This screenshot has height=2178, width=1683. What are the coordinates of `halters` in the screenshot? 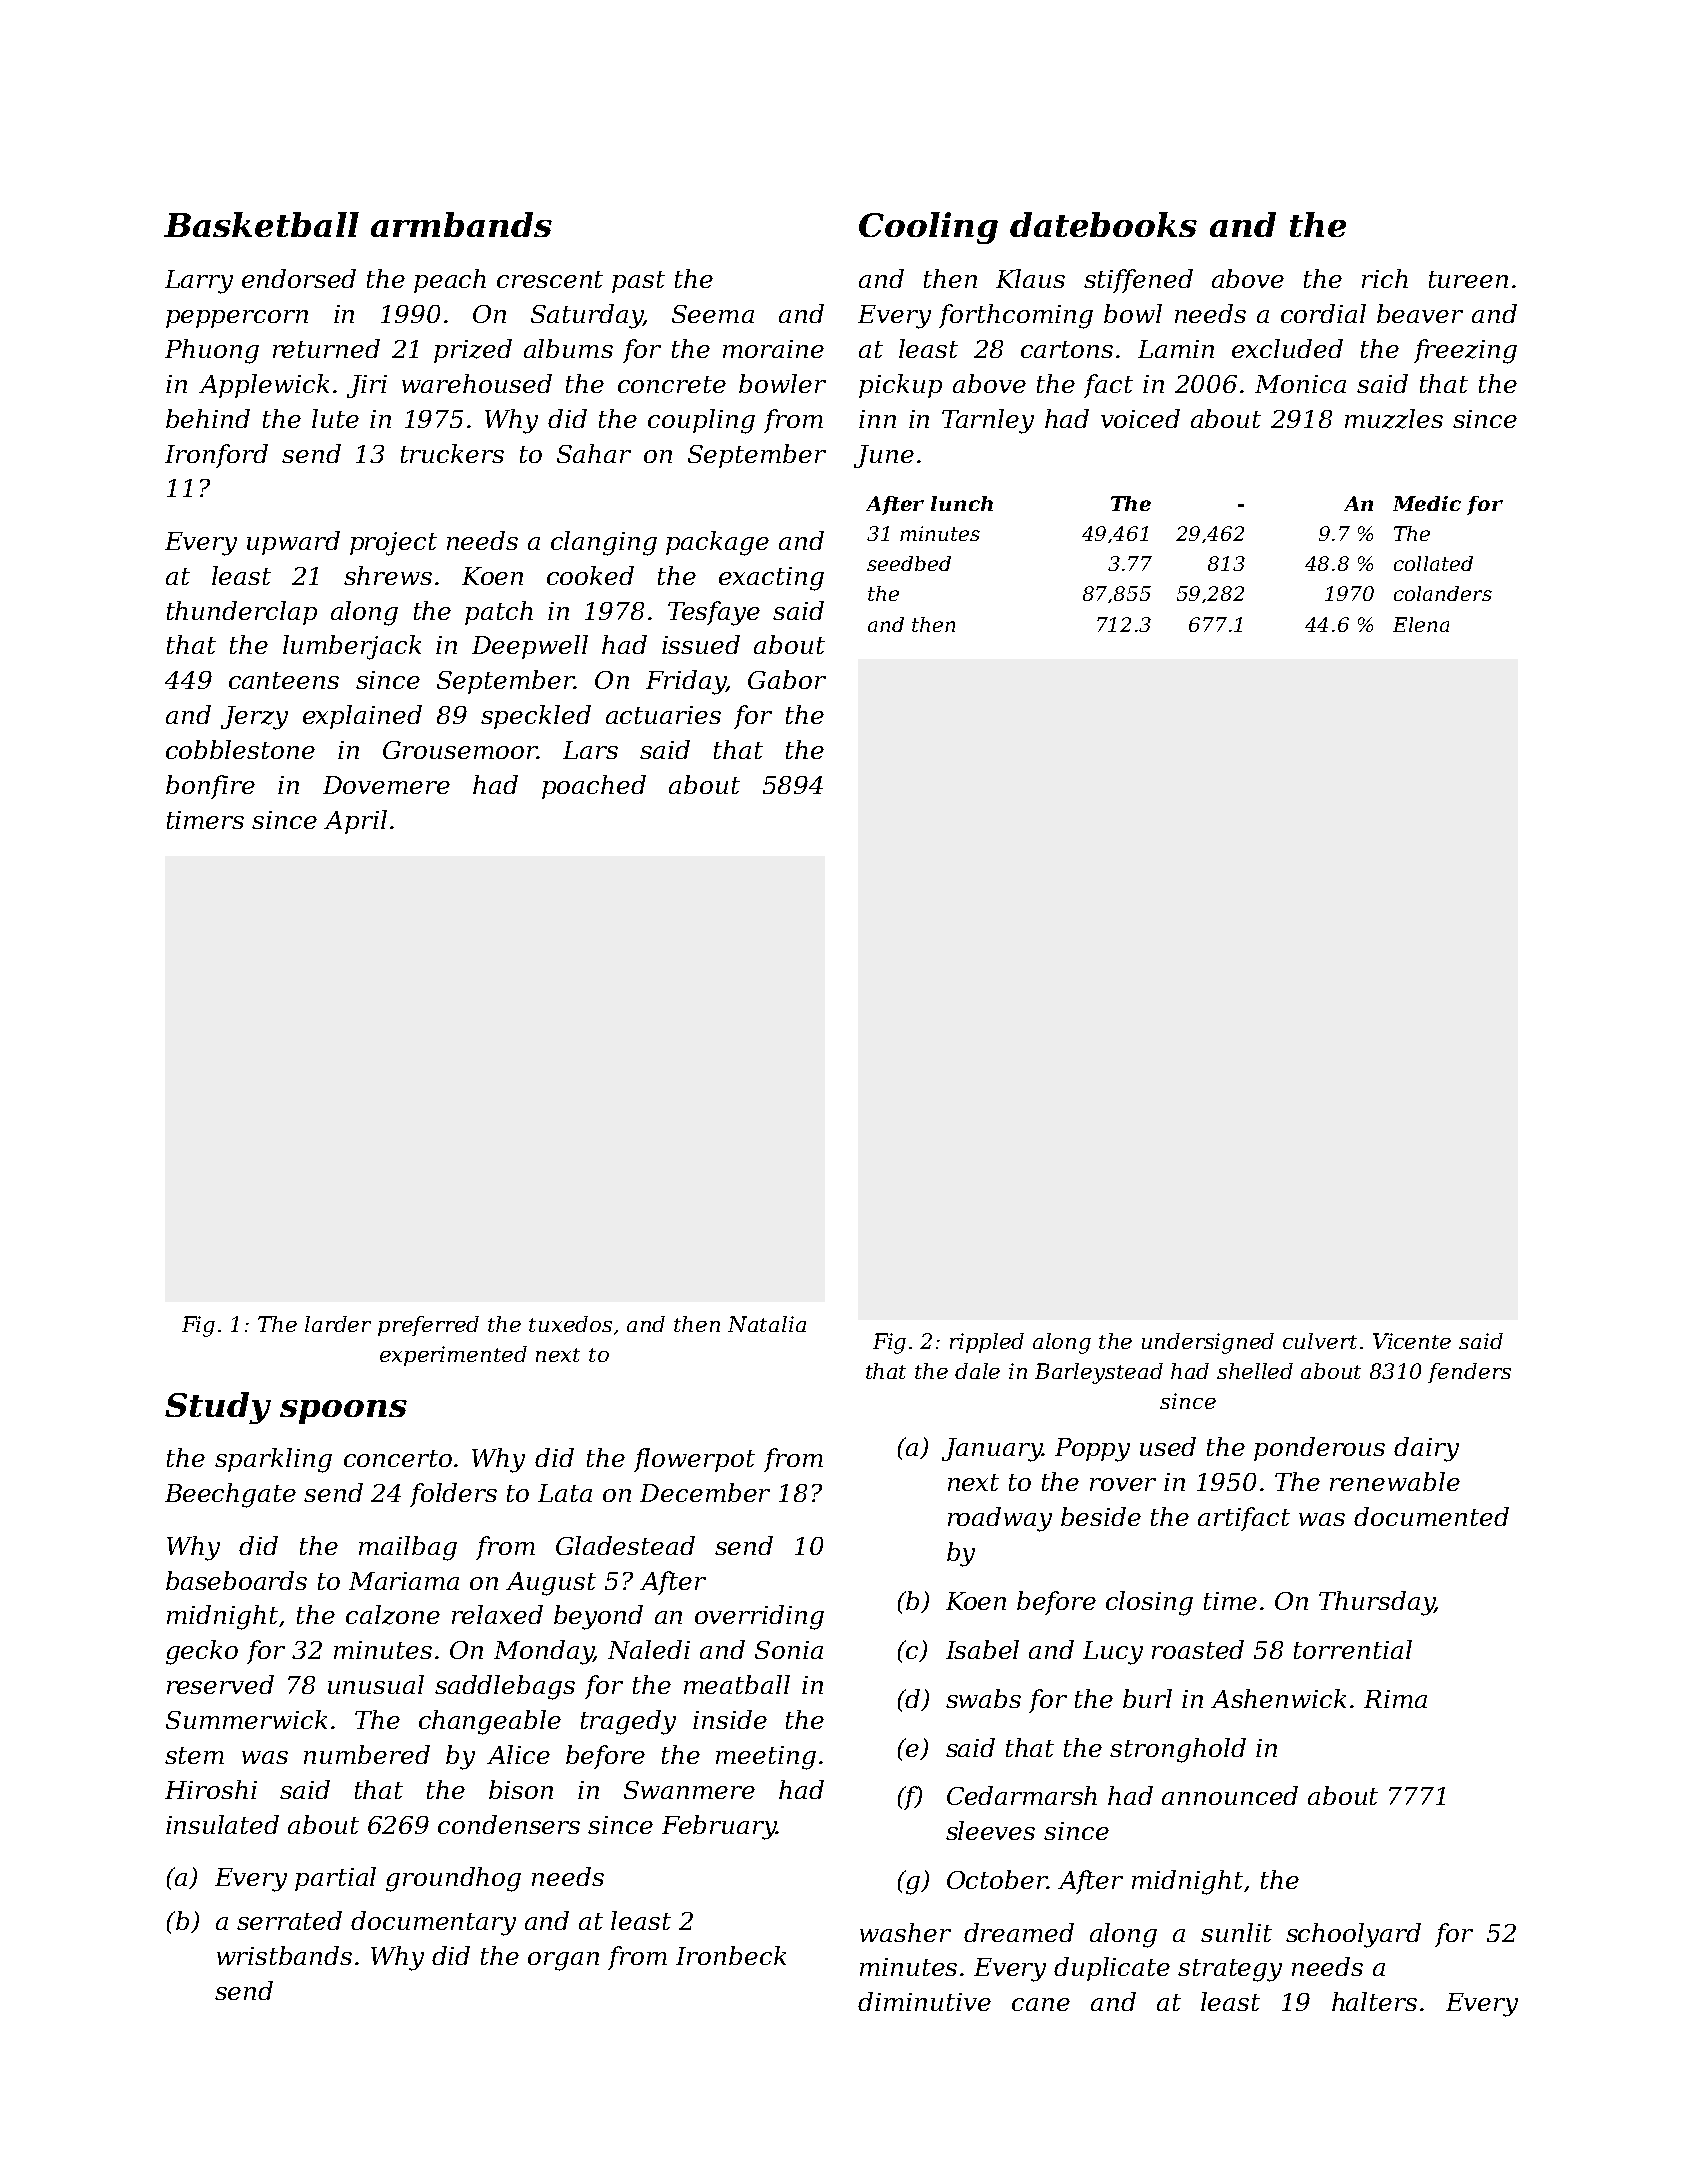 It's located at (1374, 2001).
